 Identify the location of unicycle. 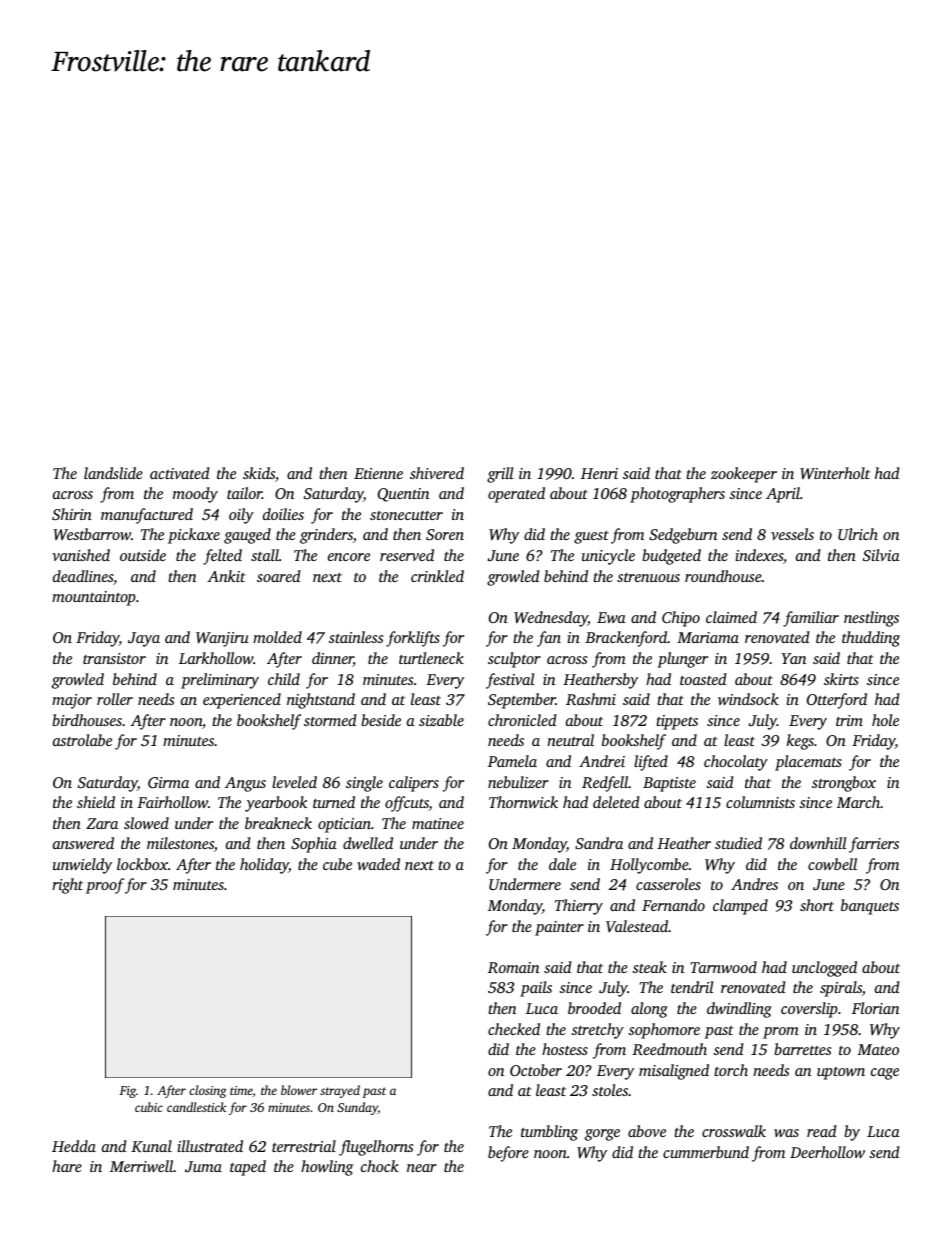
(608, 557).
